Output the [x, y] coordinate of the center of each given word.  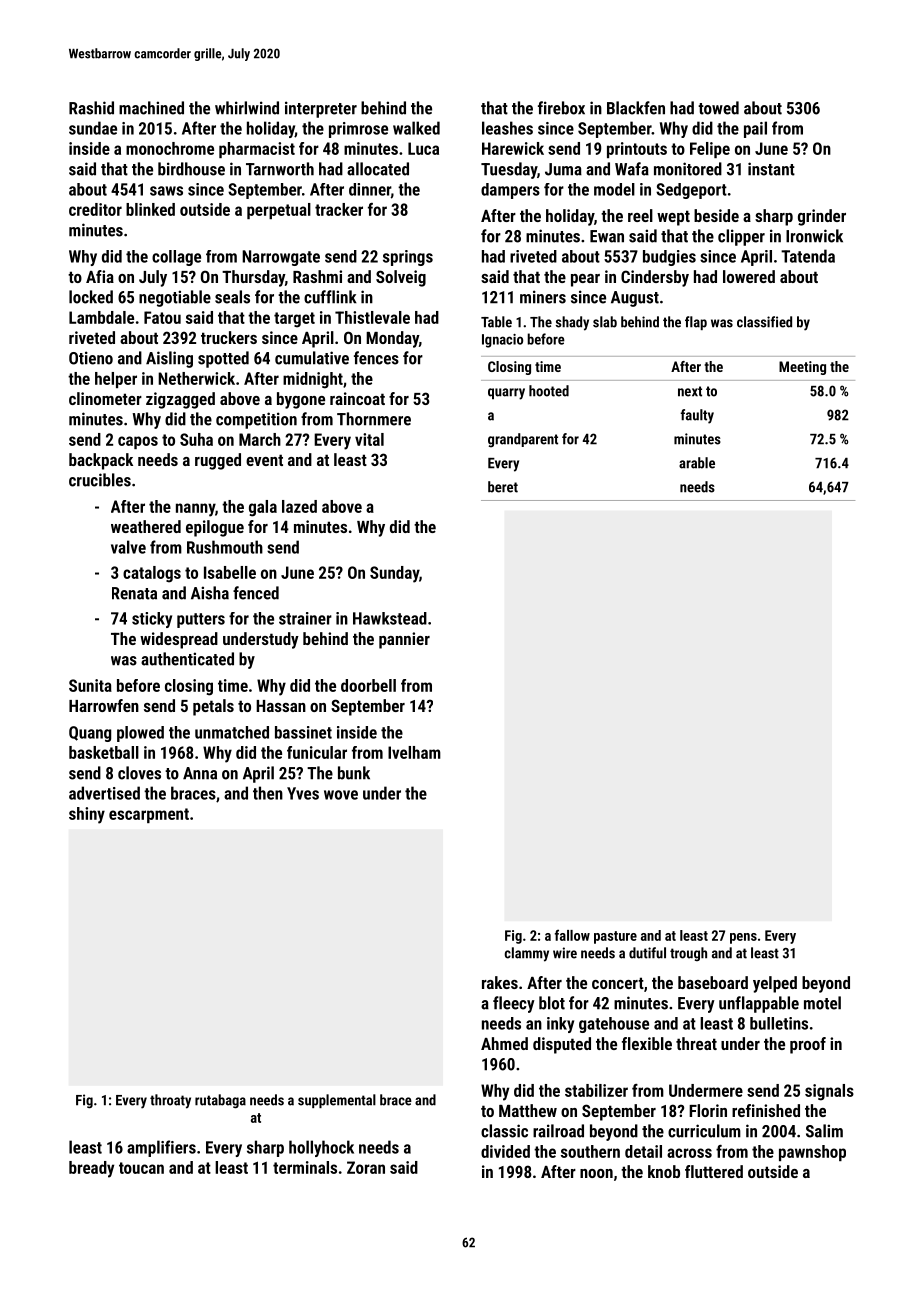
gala [263, 508]
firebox [561, 108]
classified [764, 322]
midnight [313, 380]
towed [718, 108]
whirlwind [247, 108]
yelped [775, 984]
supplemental [337, 1101]
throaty [170, 1101]
